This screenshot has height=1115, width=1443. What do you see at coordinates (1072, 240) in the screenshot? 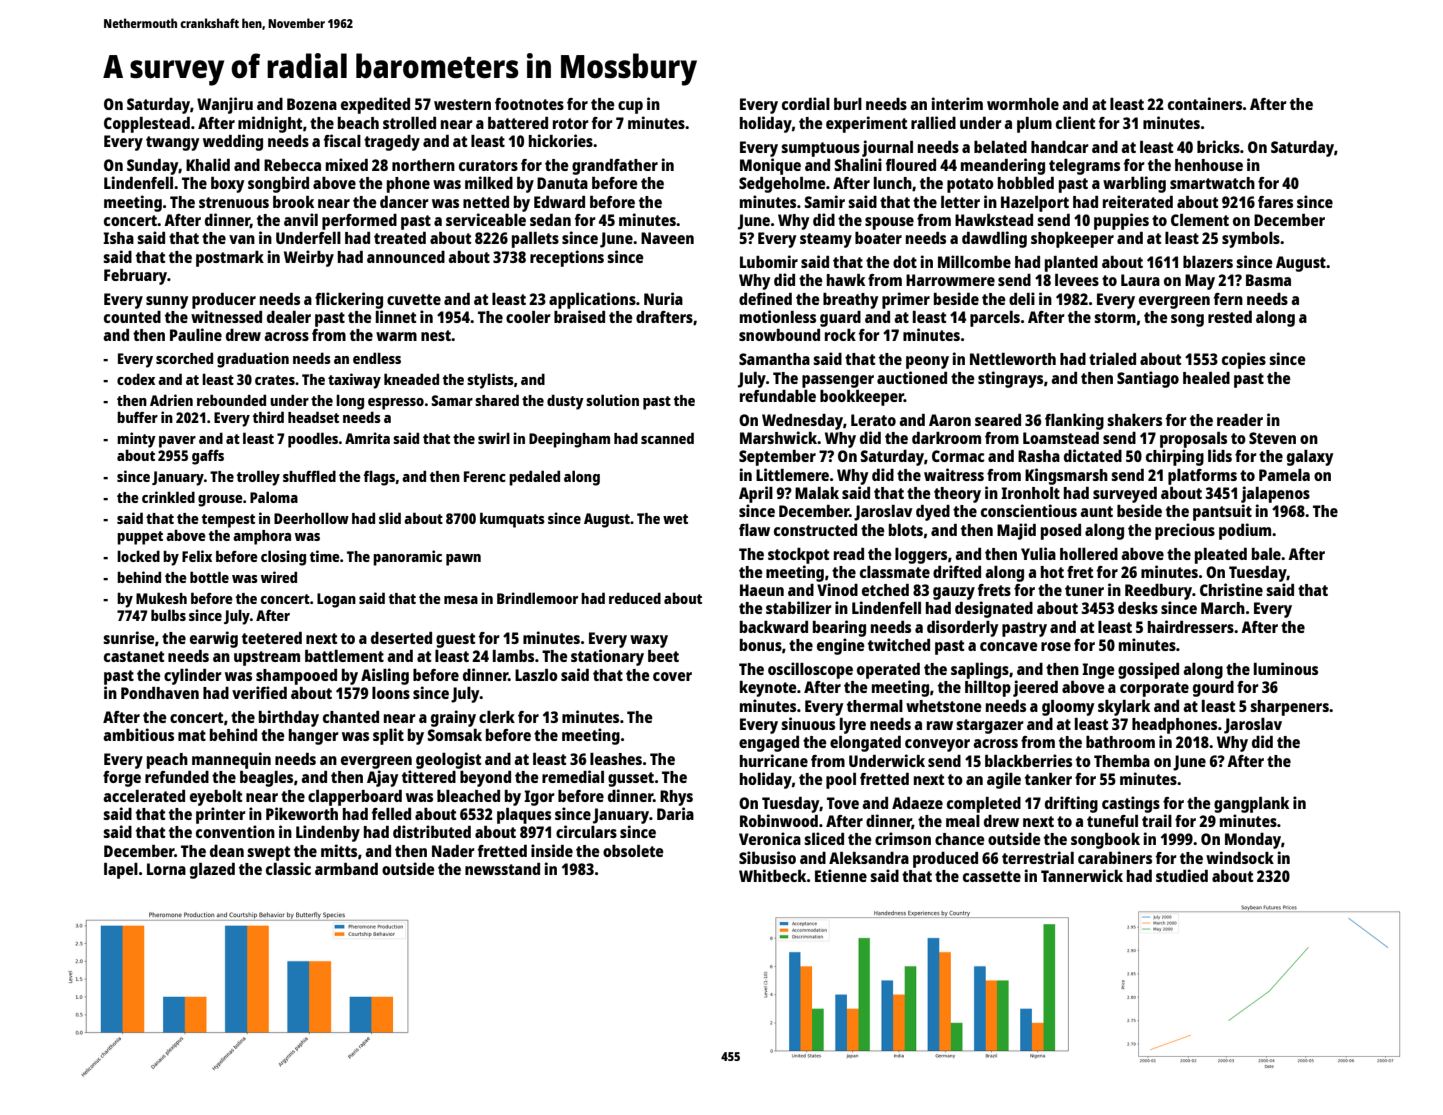
I see `shopkeeper` at bounding box center [1072, 240].
